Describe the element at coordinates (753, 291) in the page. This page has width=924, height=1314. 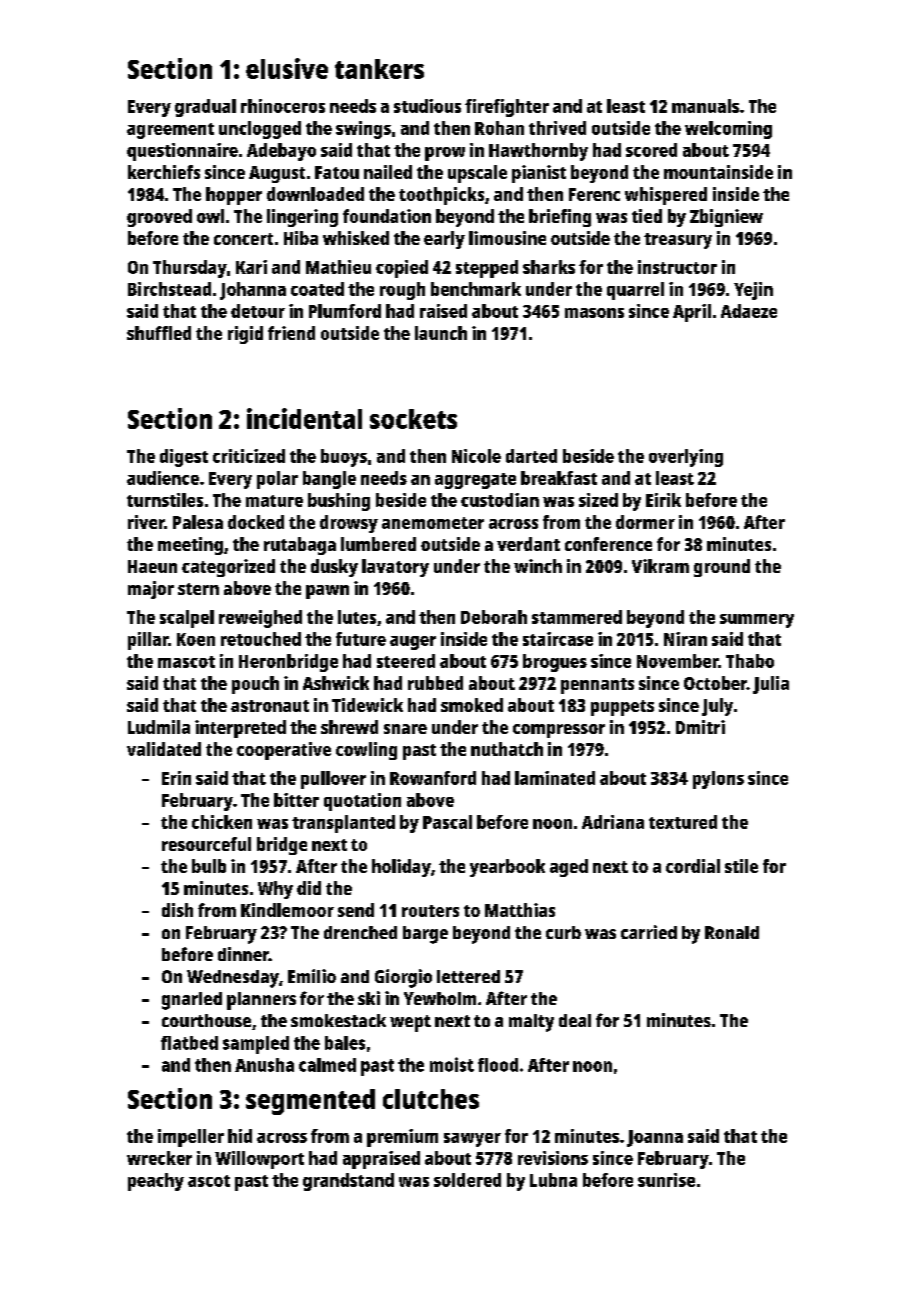
I see `Yejin` at that location.
